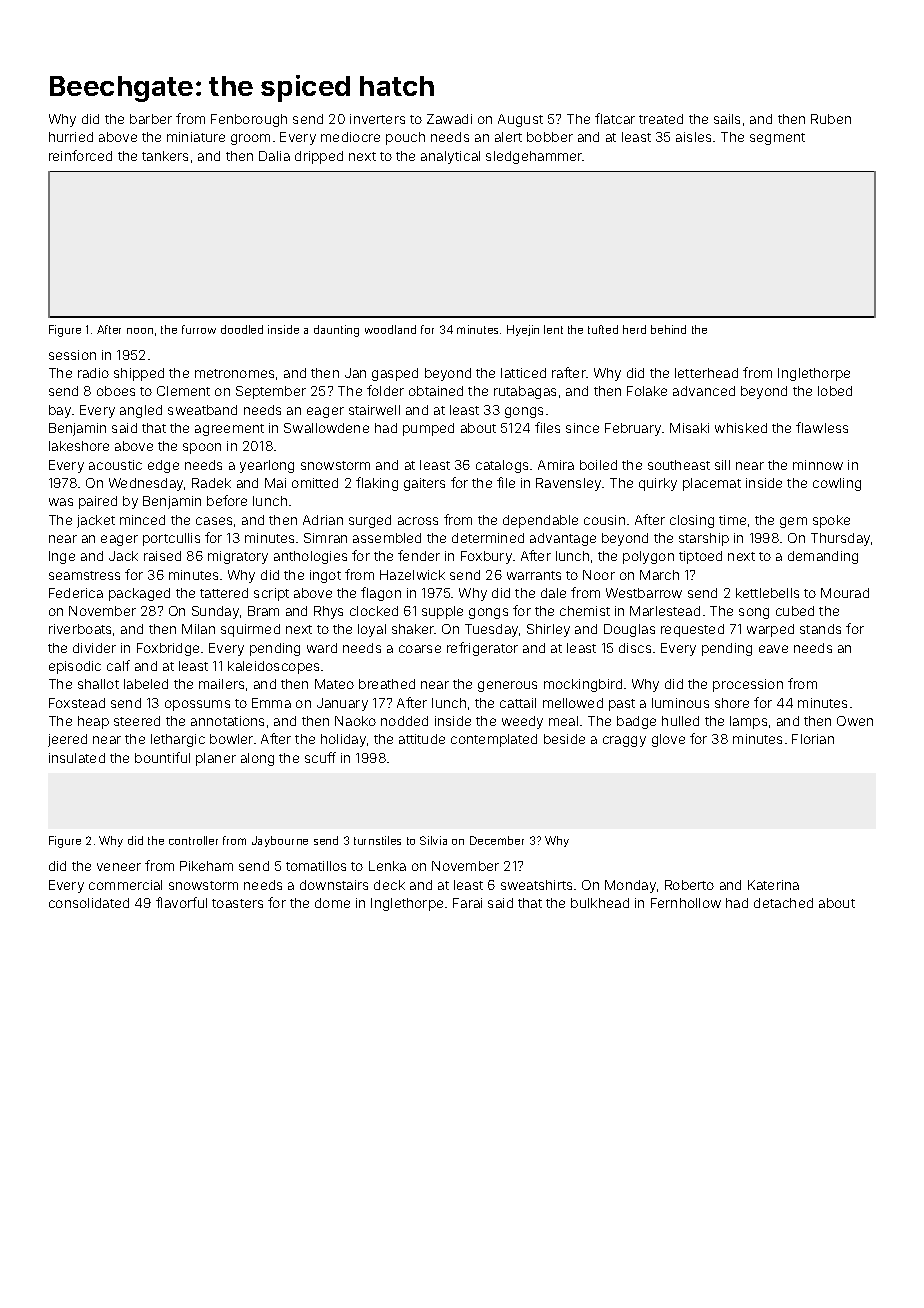 The height and width of the document is (1308, 924). I want to click on Farai, so click(467, 903).
